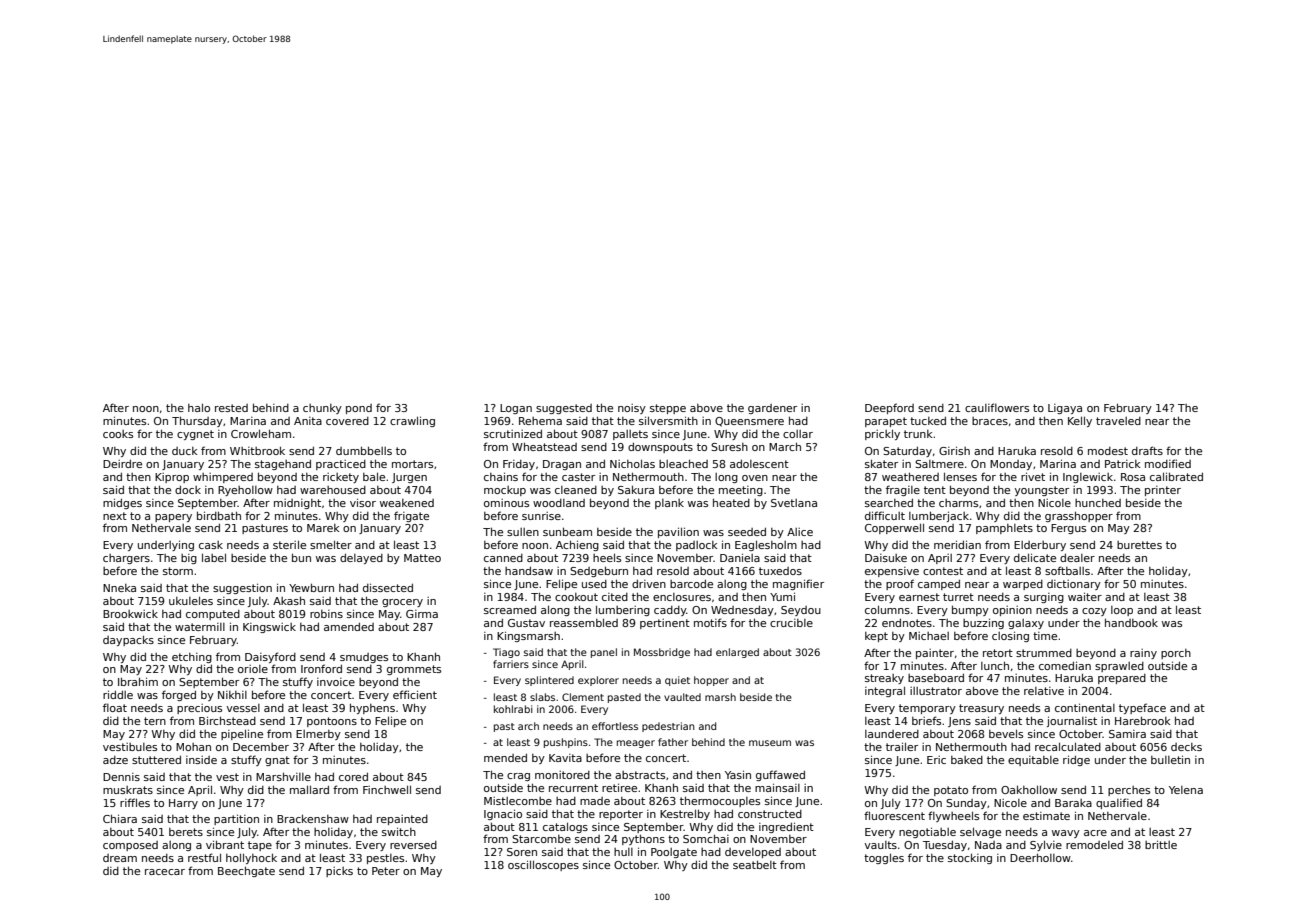 Image resolution: width=1308 pixels, height=924 pixels. Describe the element at coordinates (364, 450) in the document. I see `dumbbells` at that location.
